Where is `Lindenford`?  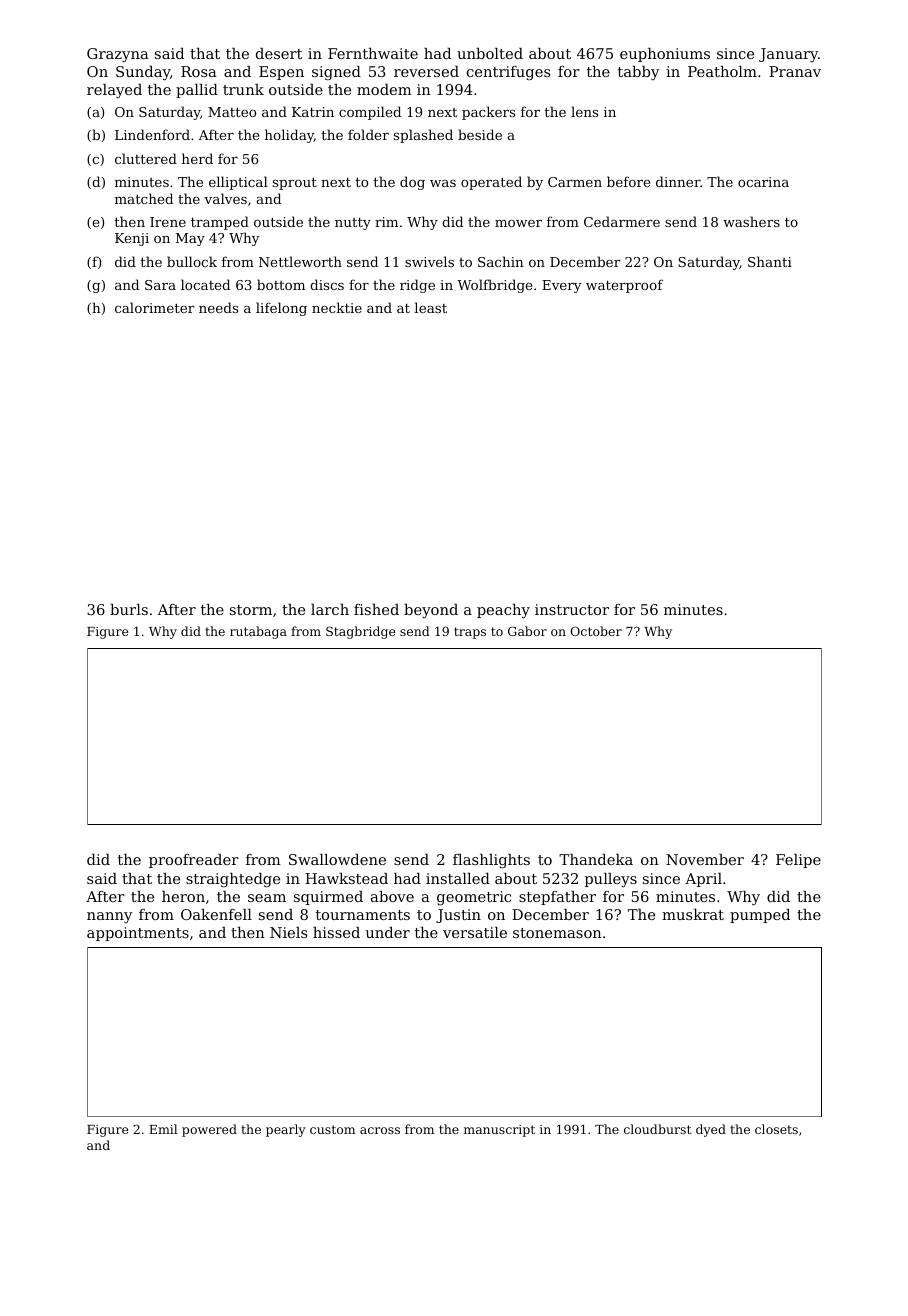 Lindenford is located at coordinates (152, 134).
